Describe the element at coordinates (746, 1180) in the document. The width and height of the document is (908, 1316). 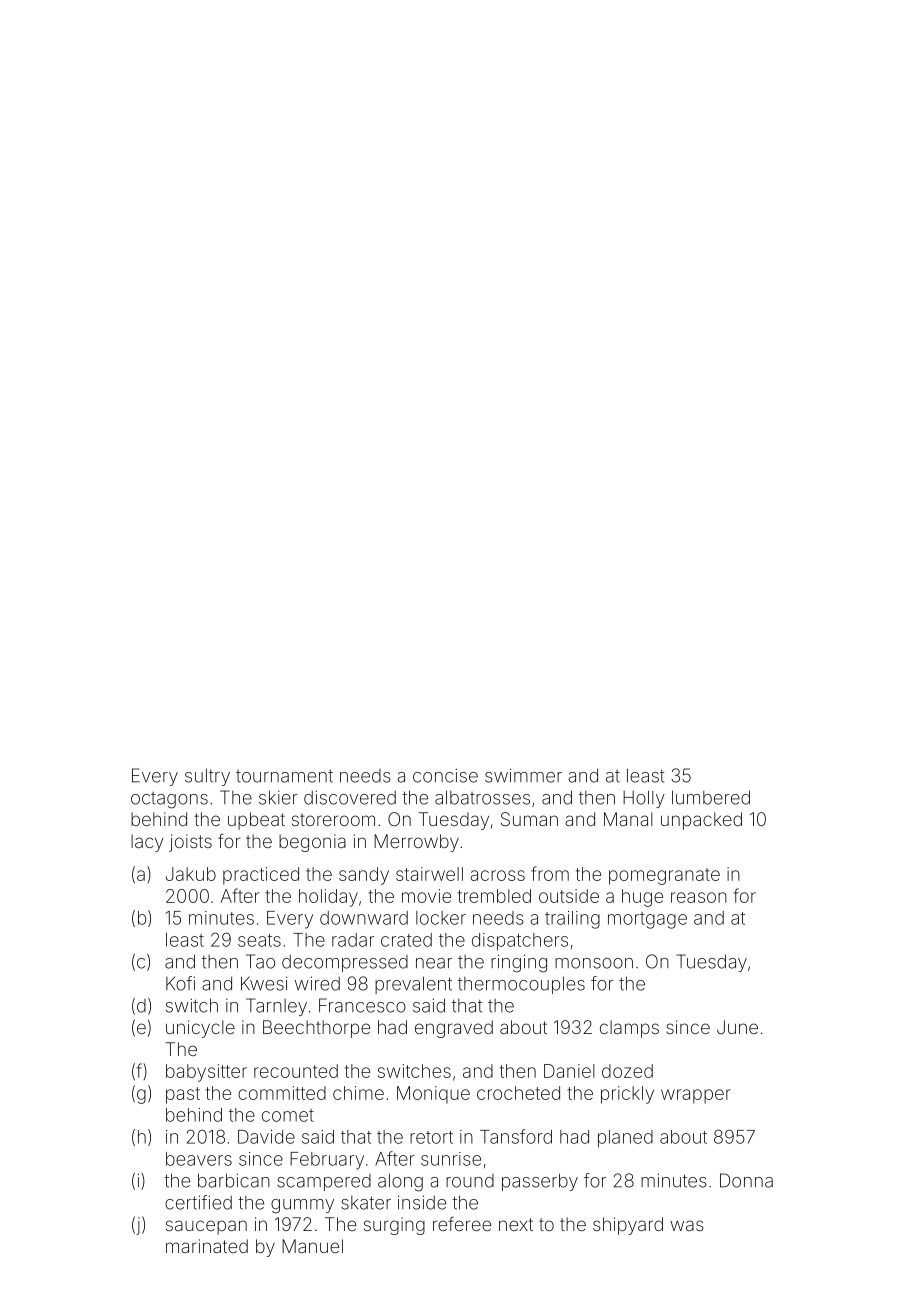
I see `Donna` at that location.
